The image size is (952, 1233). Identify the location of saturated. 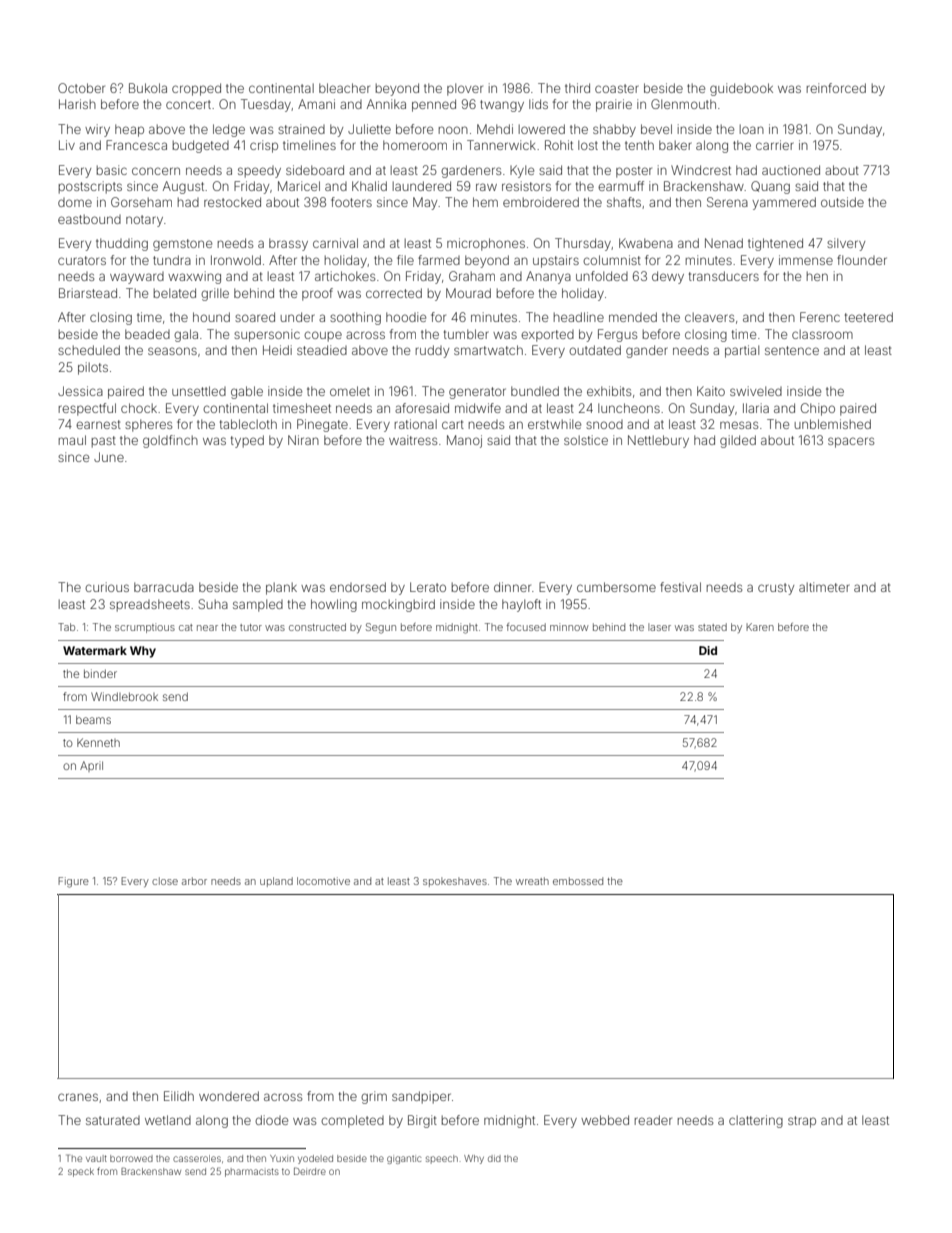
(113, 1120).
